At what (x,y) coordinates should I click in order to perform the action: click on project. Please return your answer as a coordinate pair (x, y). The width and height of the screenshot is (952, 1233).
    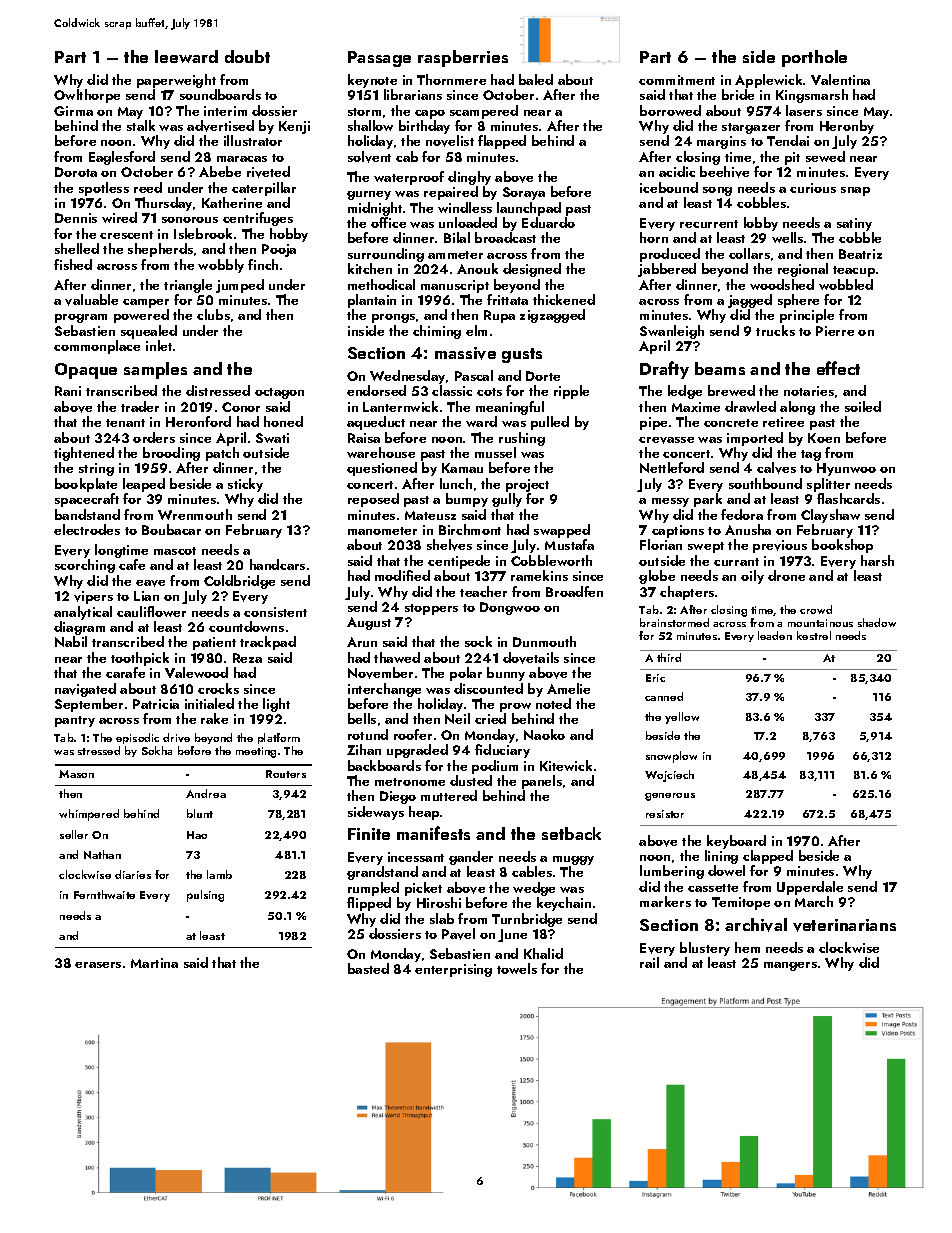
    Looking at the image, I should click on (527, 485).
